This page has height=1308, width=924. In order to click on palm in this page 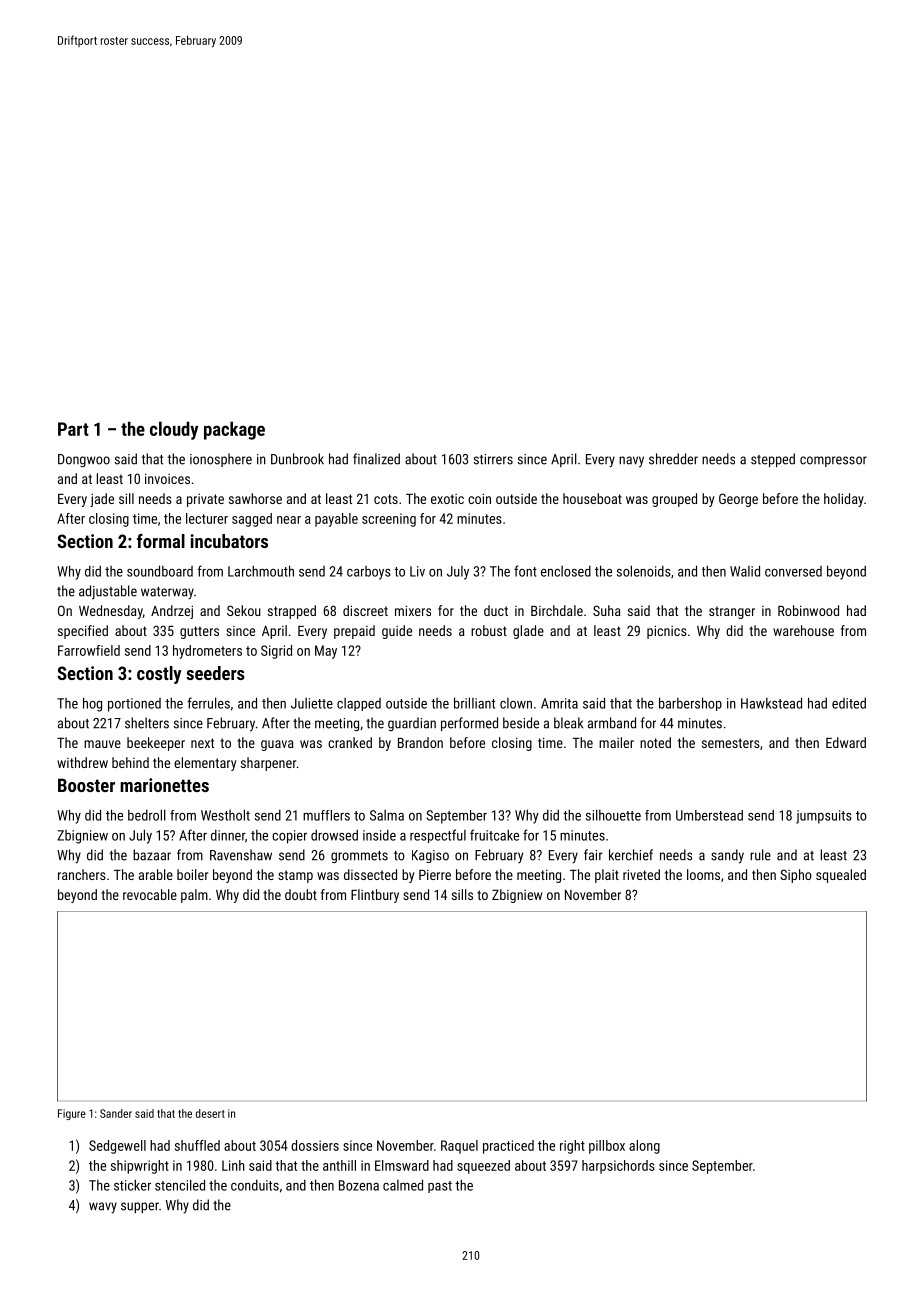, I will do `click(194, 896)`.
